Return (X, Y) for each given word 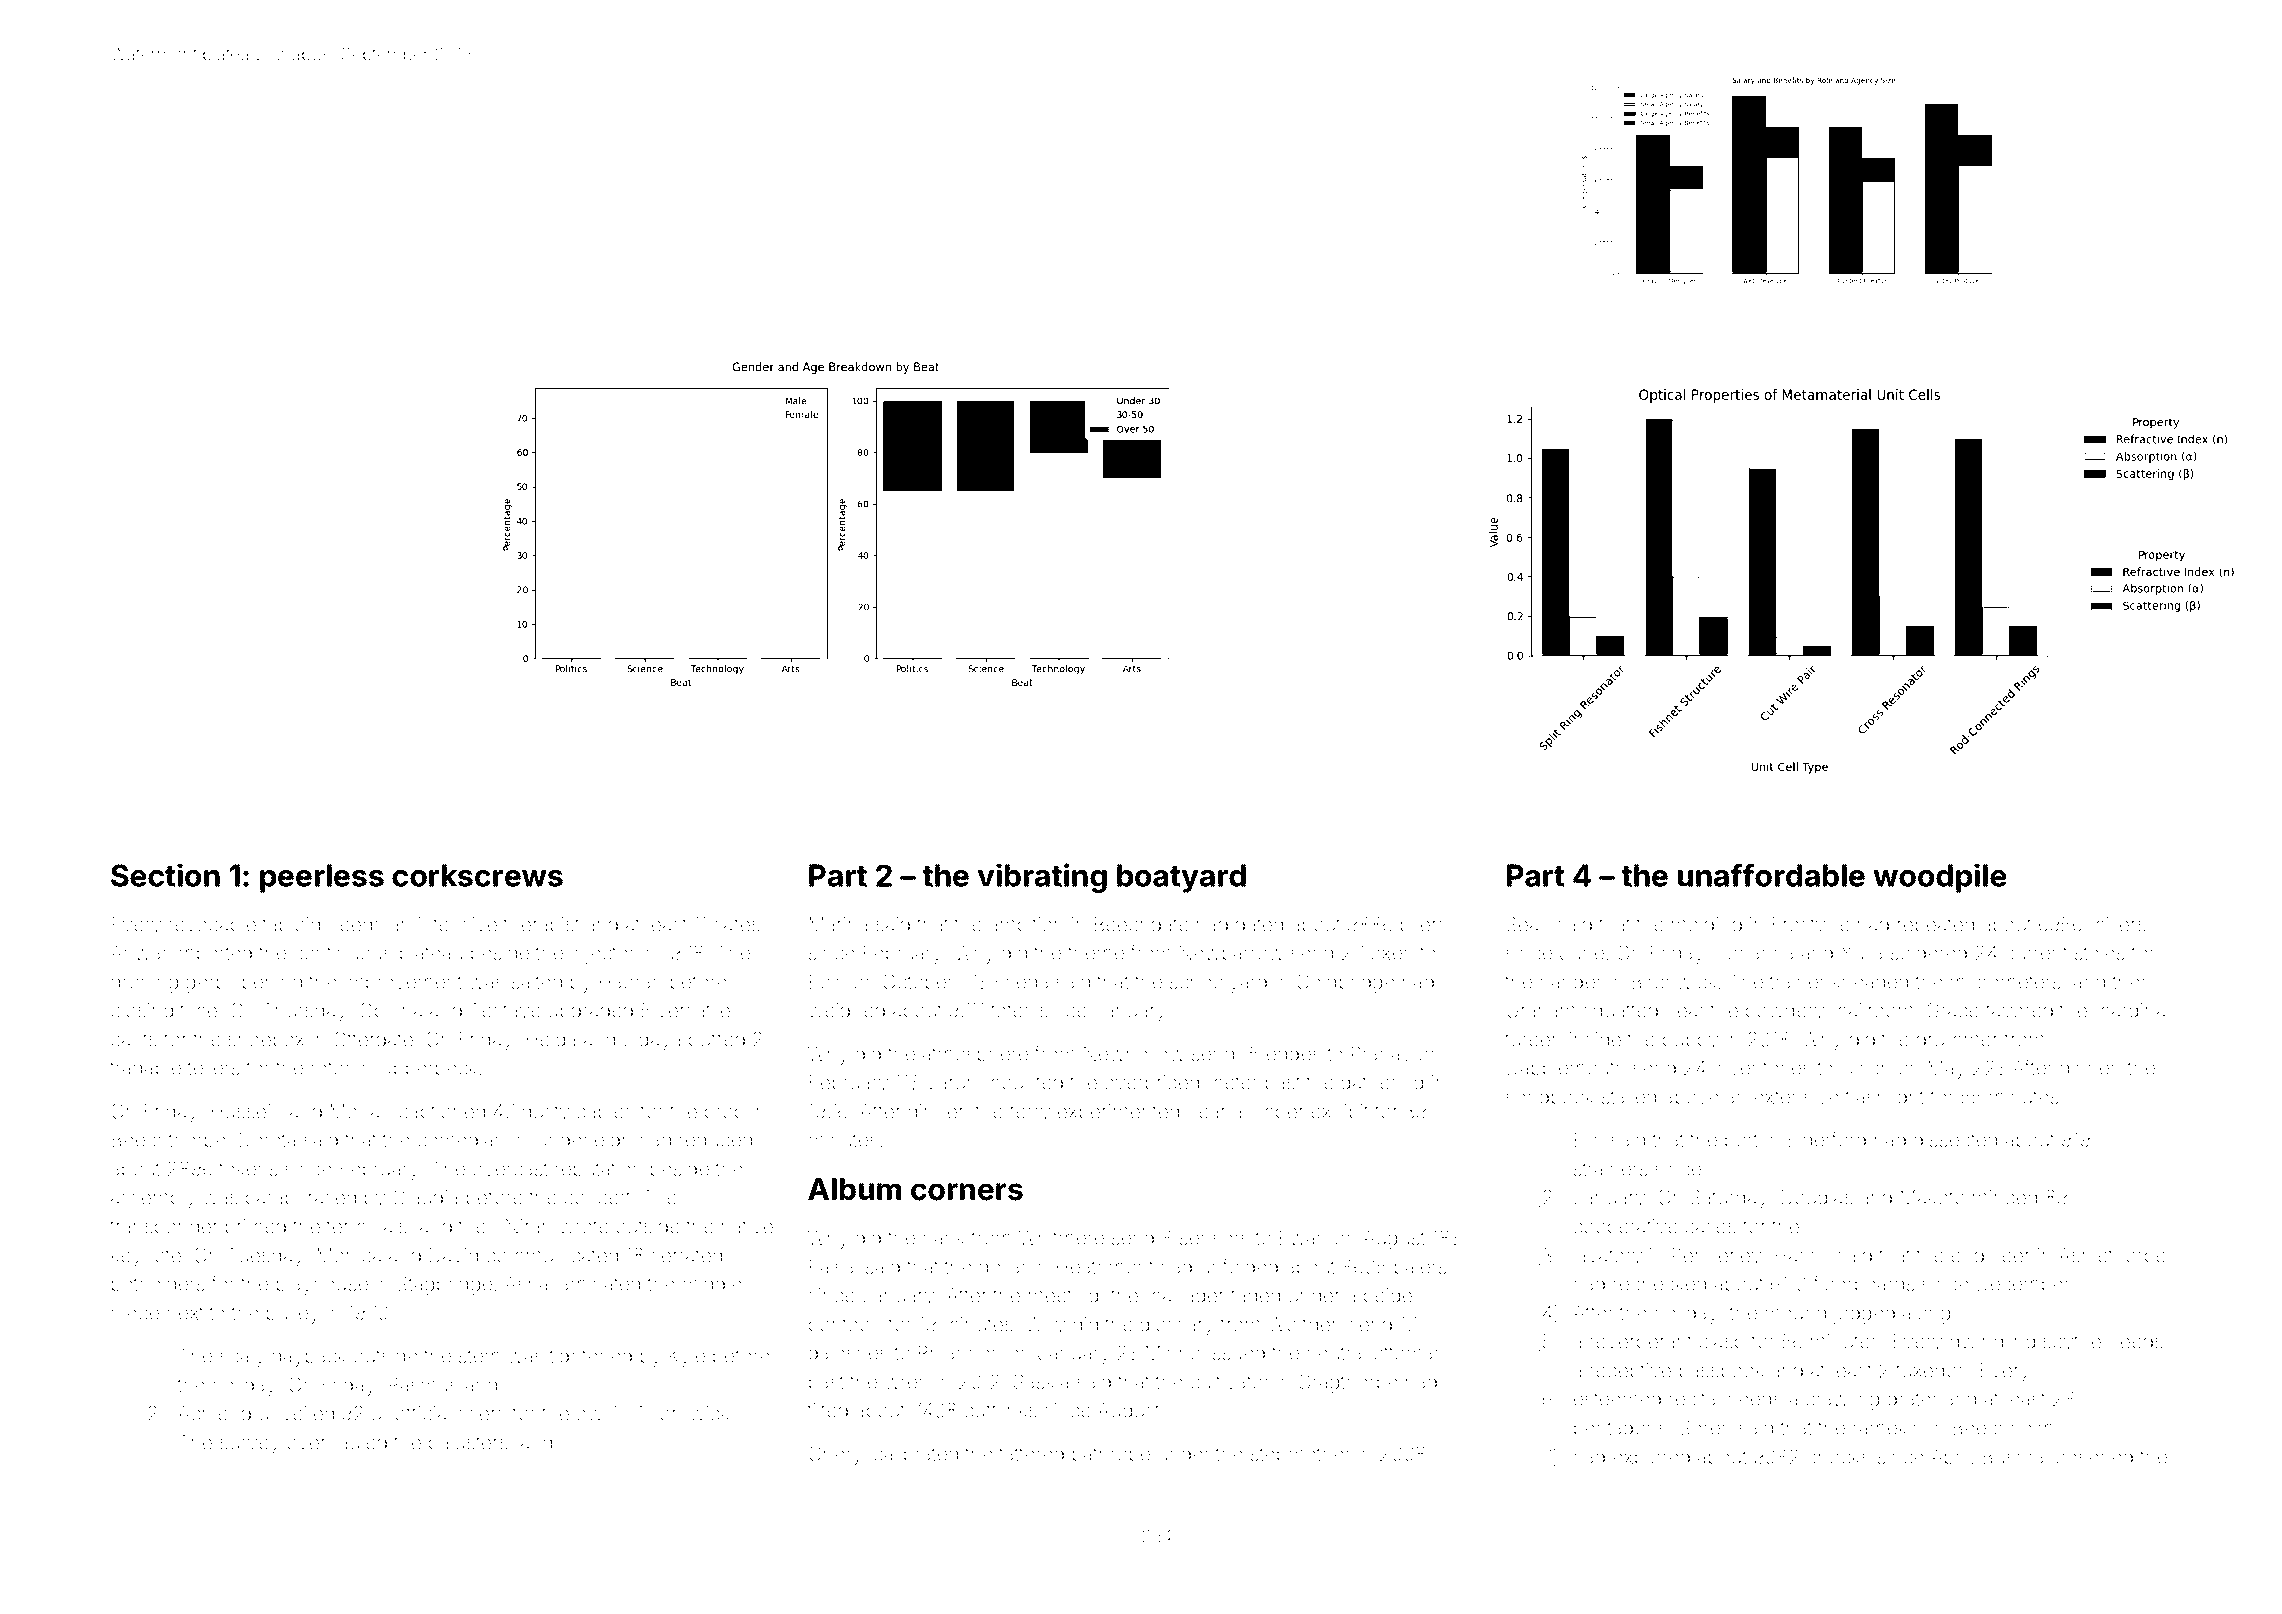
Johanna (1755, 953)
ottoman (1409, 1353)
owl (591, 1413)
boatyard (1181, 878)
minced (2005, 1197)
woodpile (1939, 878)
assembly (153, 1199)
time (198, 1010)
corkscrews (477, 875)
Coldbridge (1346, 984)
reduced (716, 1140)
